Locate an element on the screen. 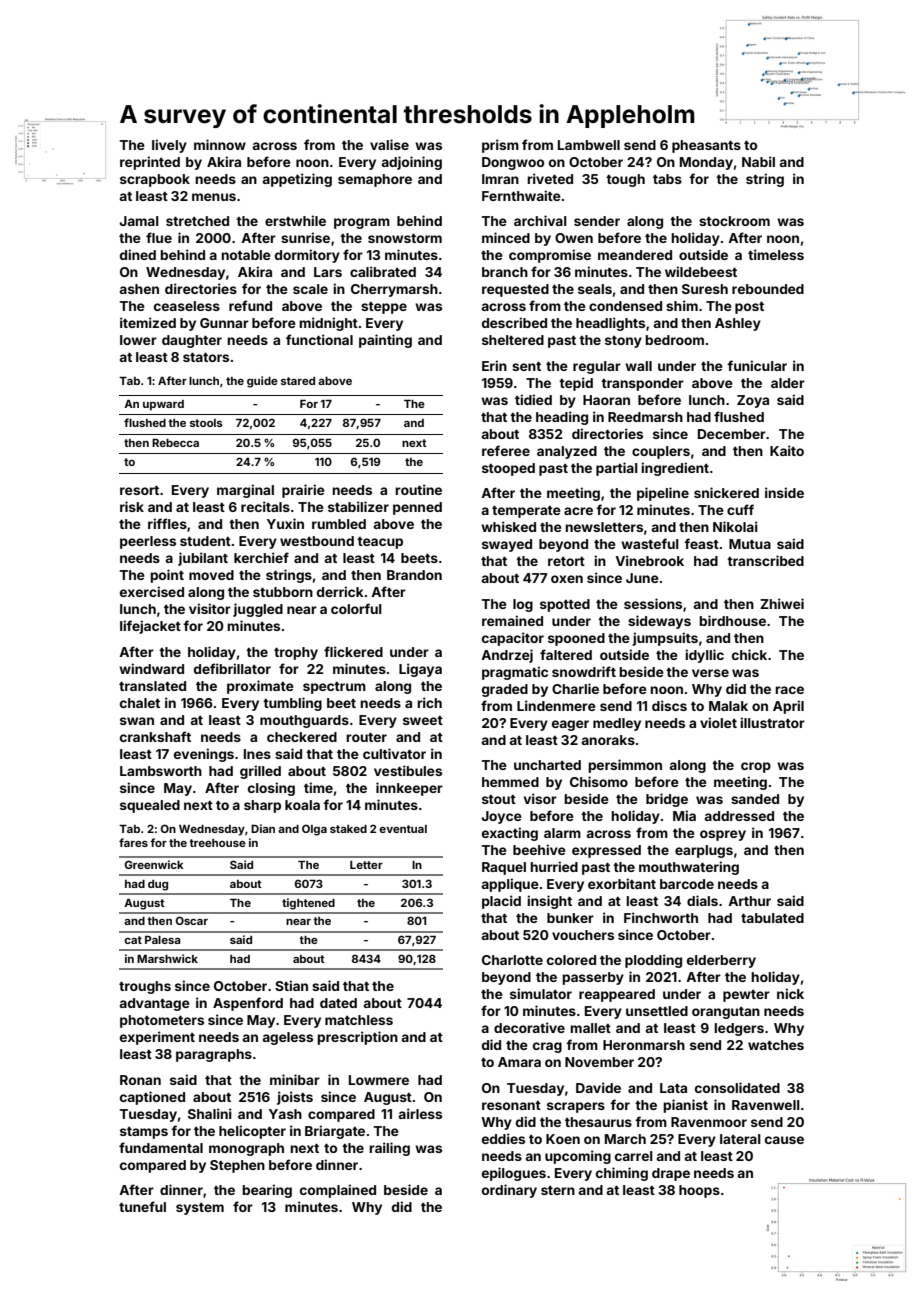 The height and width of the screenshot is (1308, 924). Fernthwaite is located at coordinates (521, 195).
